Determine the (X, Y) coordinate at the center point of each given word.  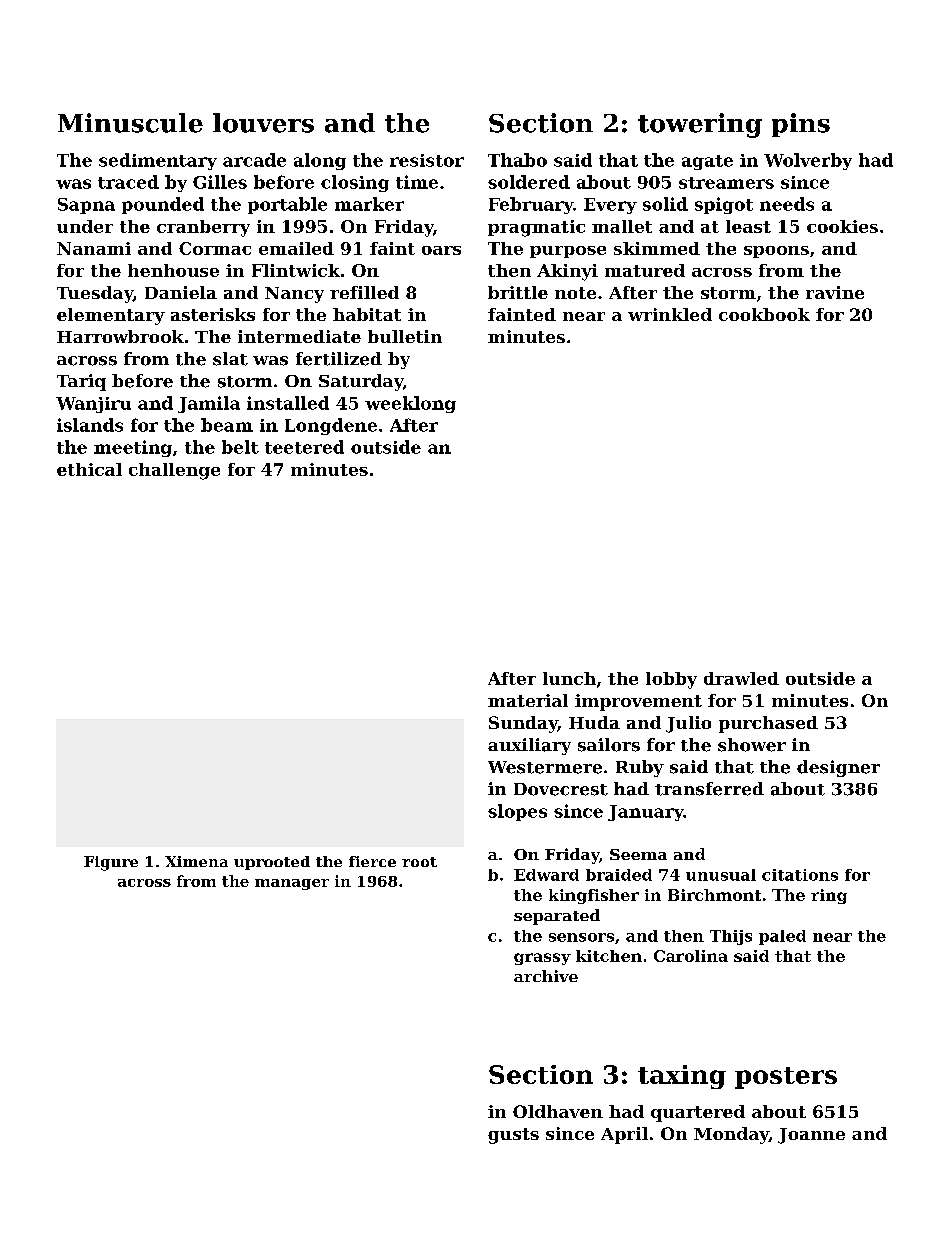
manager (292, 884)
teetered (304, 447)
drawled (741, 678)
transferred (709, 789)
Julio (688, 724)
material (528, 700)
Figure (111, 863)
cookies (842, 226)
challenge (174, 471)
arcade (254, 160)
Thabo (517, 160)
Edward (546, 875)
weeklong (410, 404)
